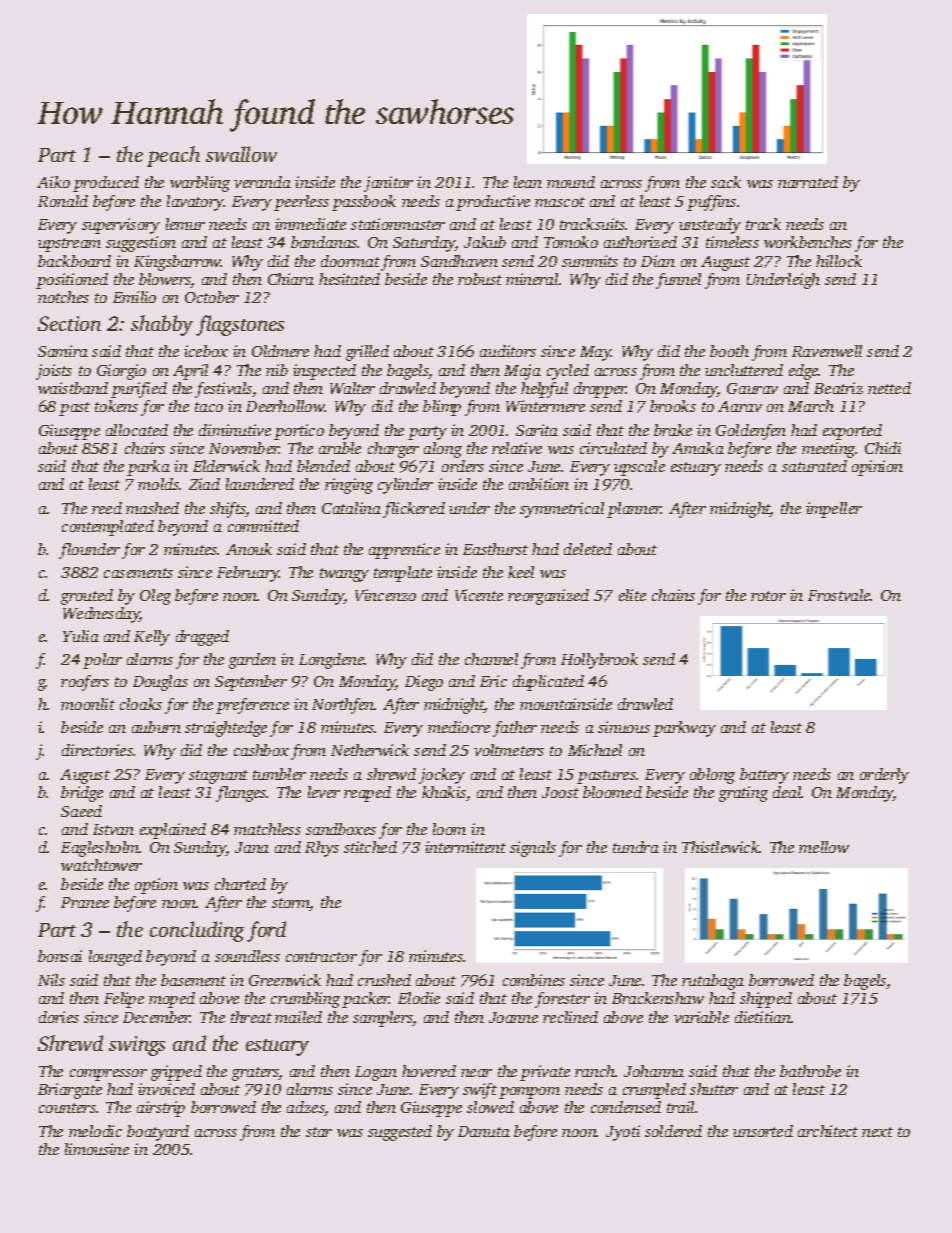 This document has width=952, height=1233. What do you see at coordinates (424, 683) in the document?
I see `Diego` at bounding box center [424, 683].
